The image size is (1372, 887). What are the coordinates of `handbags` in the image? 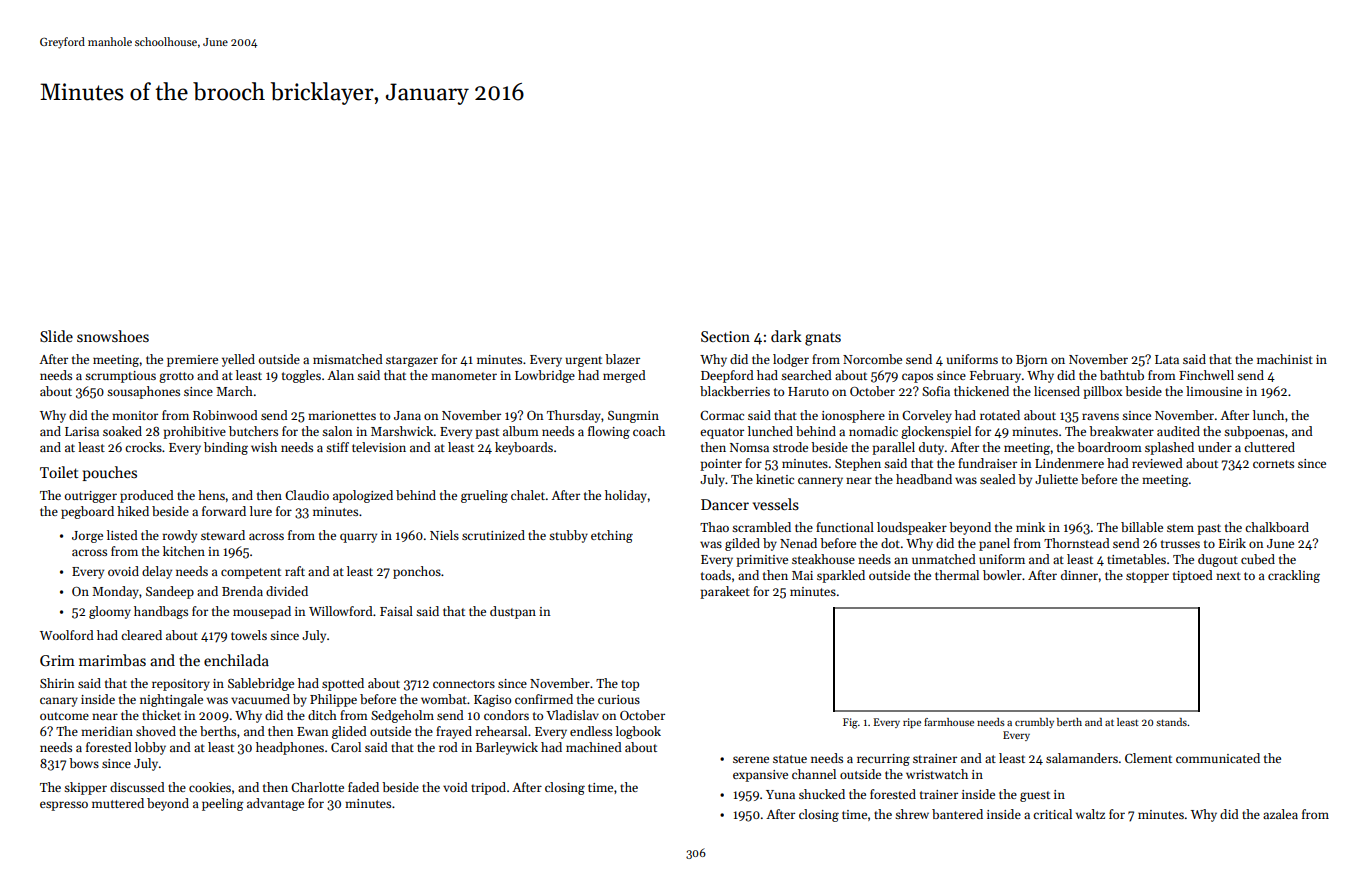 It's located at (161, 612).
